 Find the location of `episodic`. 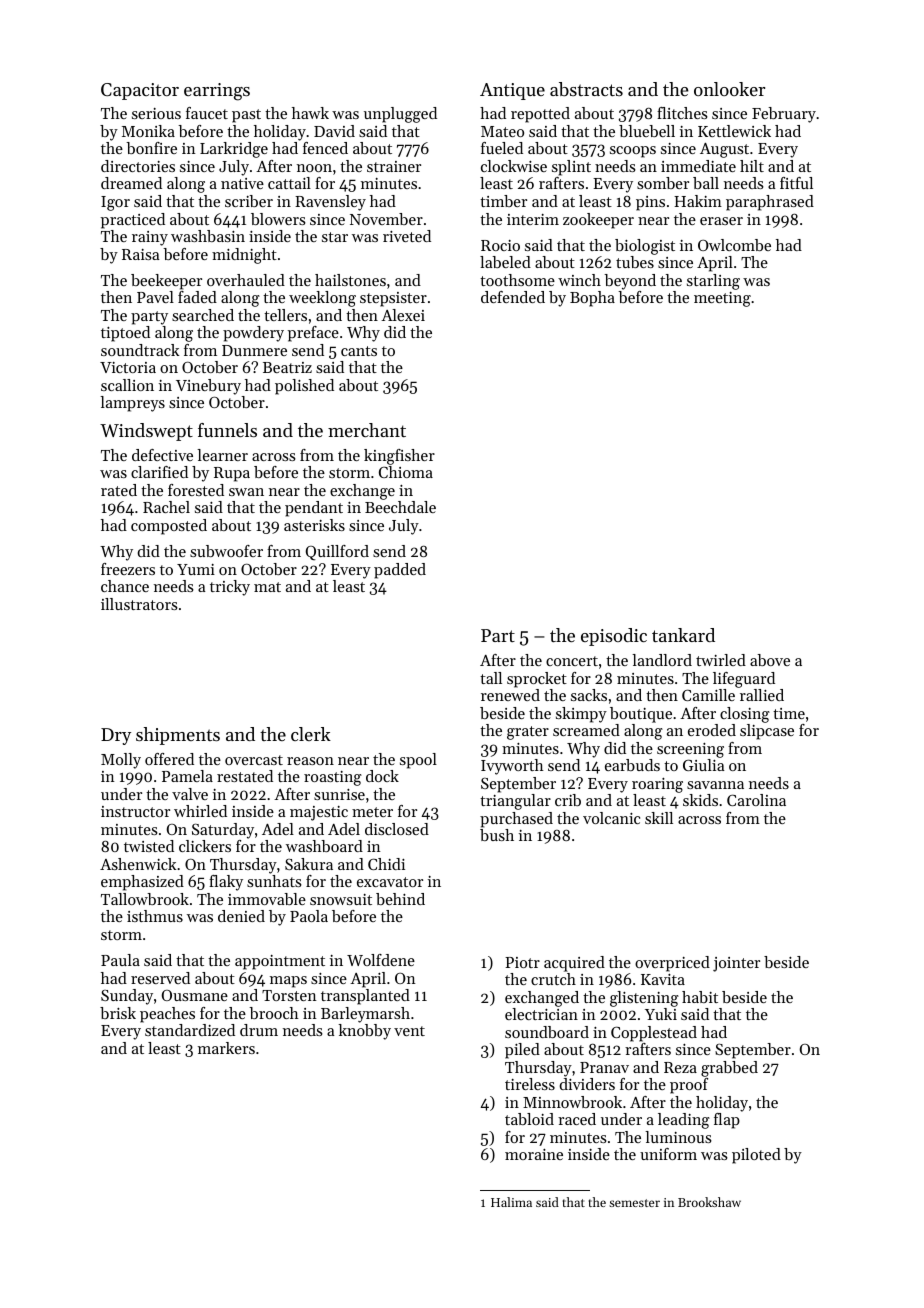

episodic is located at coordinates (614, 637).
